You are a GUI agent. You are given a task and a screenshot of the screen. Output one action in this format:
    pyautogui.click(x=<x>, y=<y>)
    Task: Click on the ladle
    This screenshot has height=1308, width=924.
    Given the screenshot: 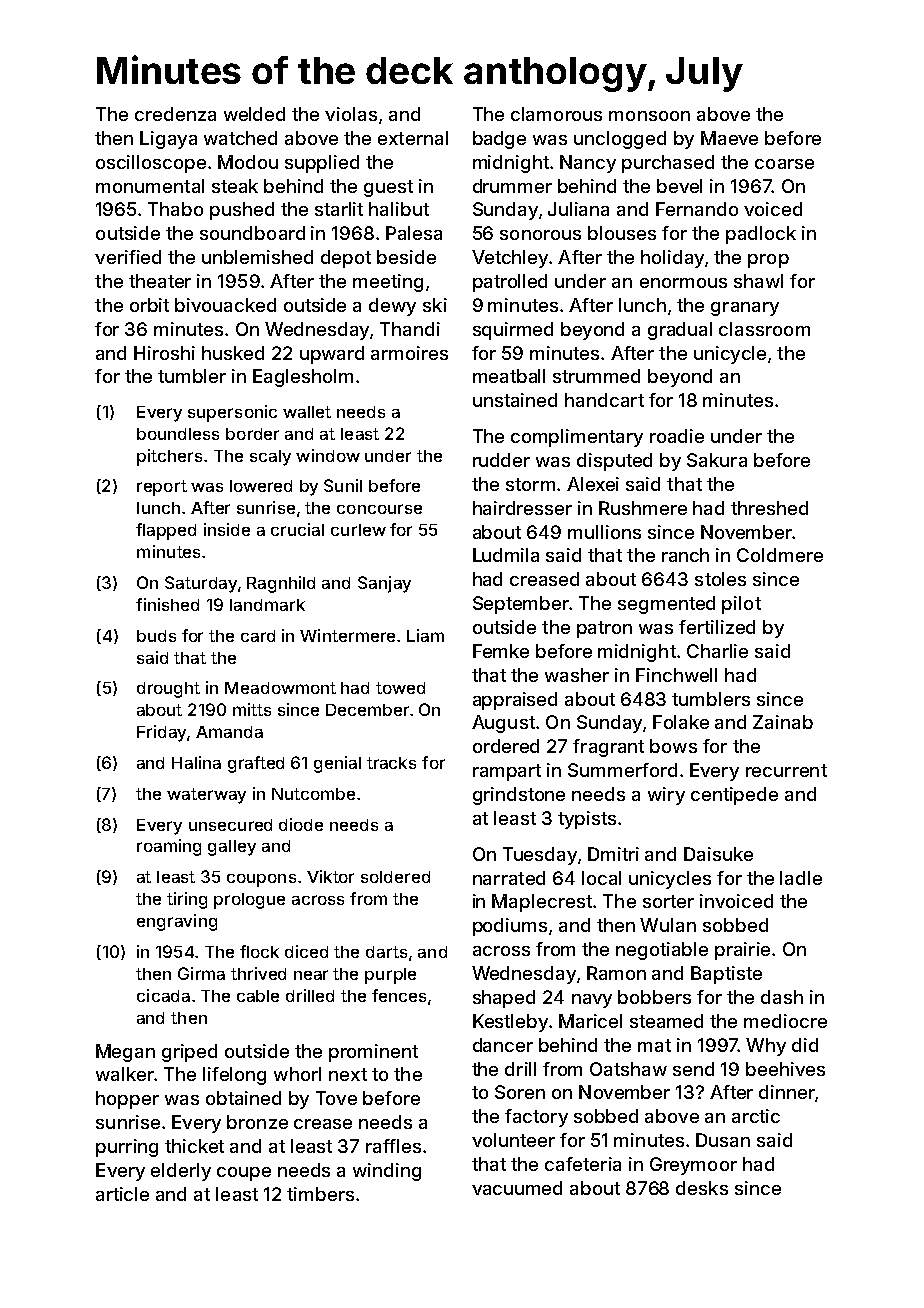 What is the action you would take?
    pyautogui.click(x=801, y=878)
